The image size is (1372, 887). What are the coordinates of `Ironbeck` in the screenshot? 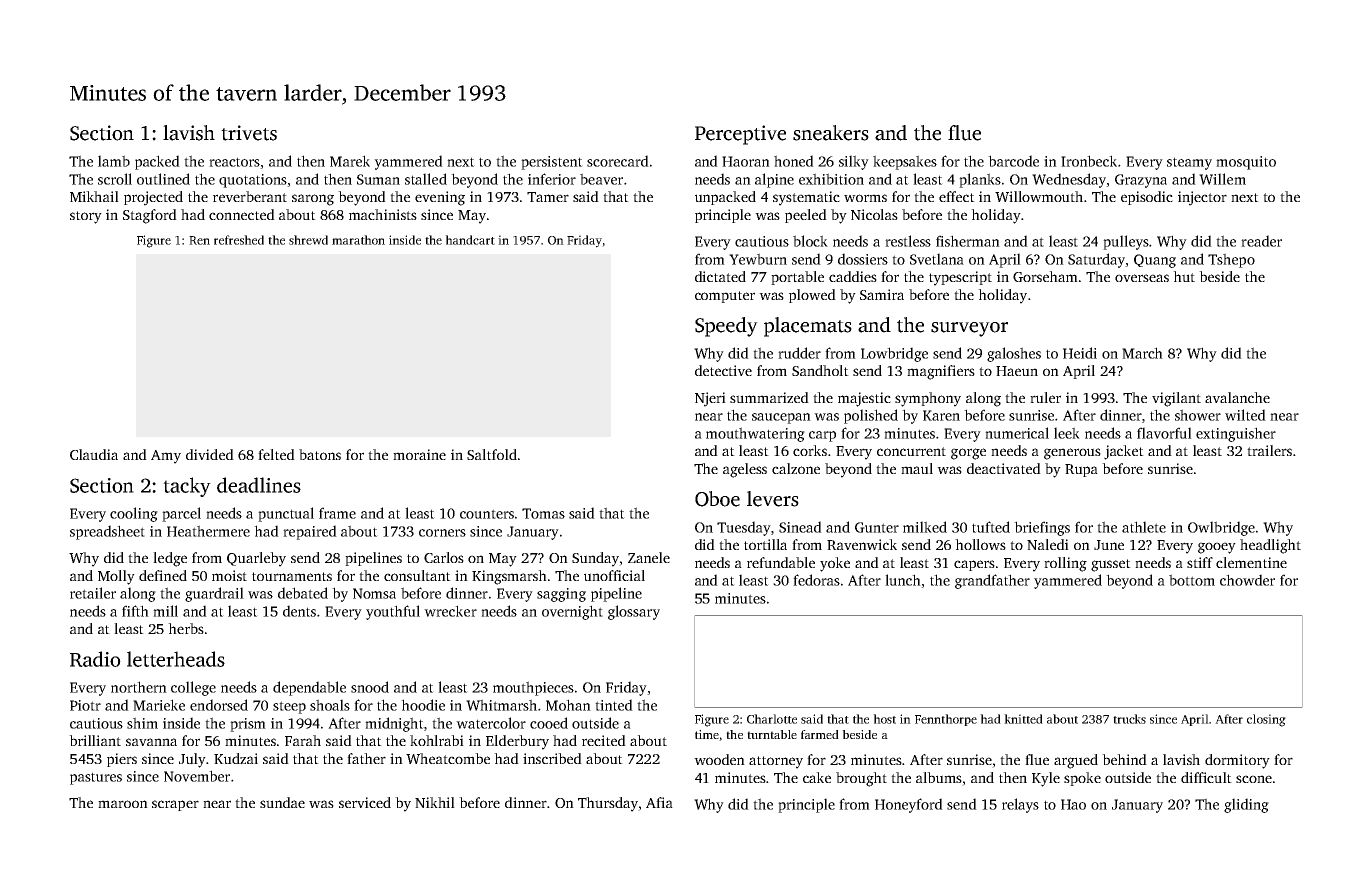 It's located at (1089, 161).
